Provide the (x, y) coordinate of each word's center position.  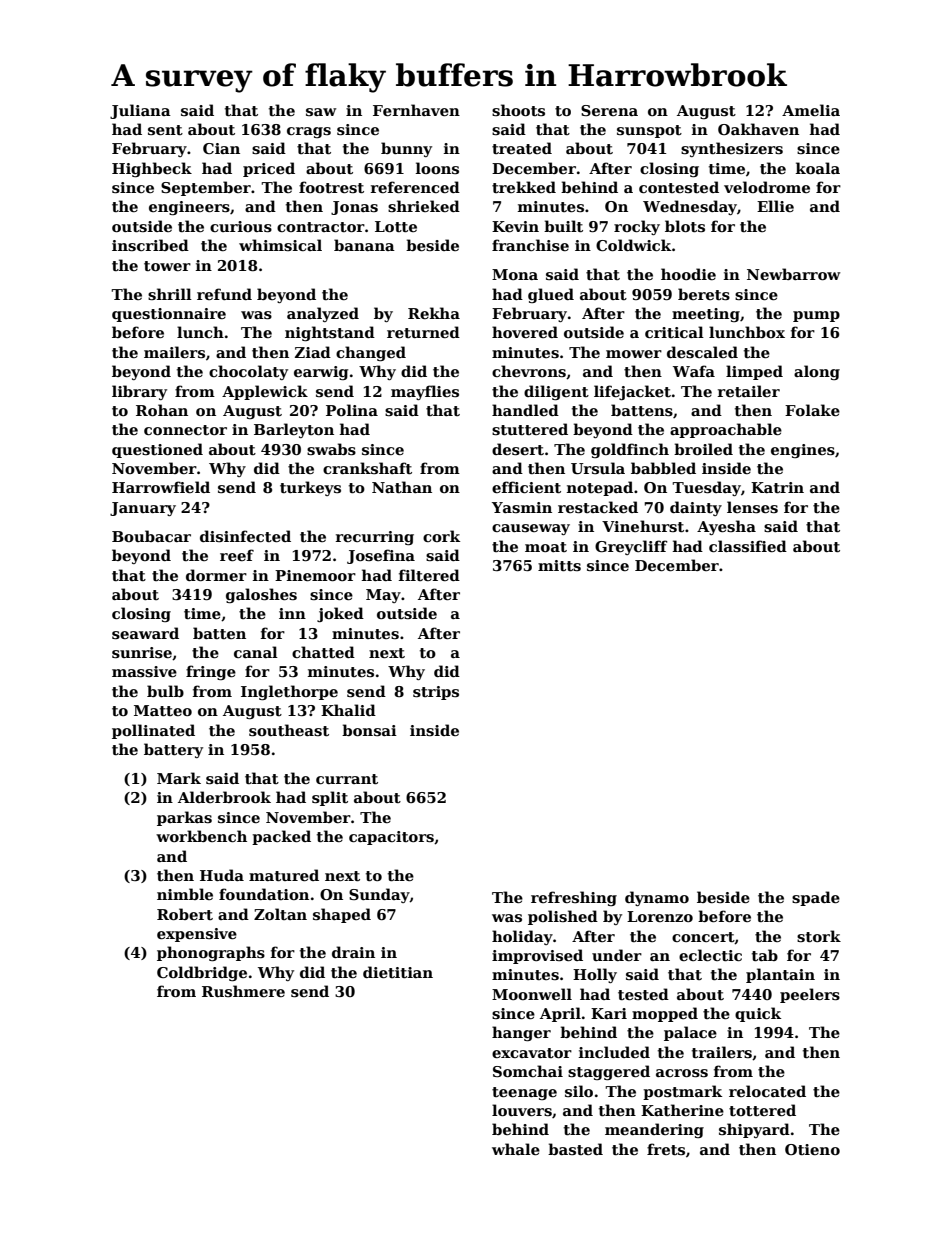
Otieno (812, 1149)
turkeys (310, 488)
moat (546, 547)
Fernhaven (416, 110)
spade (816, 898)
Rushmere (243, 991)
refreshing (574, 898)
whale (516, 1149)
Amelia (811, 110)
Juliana (140, 111)
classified (748, 546)
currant (347, 779)
